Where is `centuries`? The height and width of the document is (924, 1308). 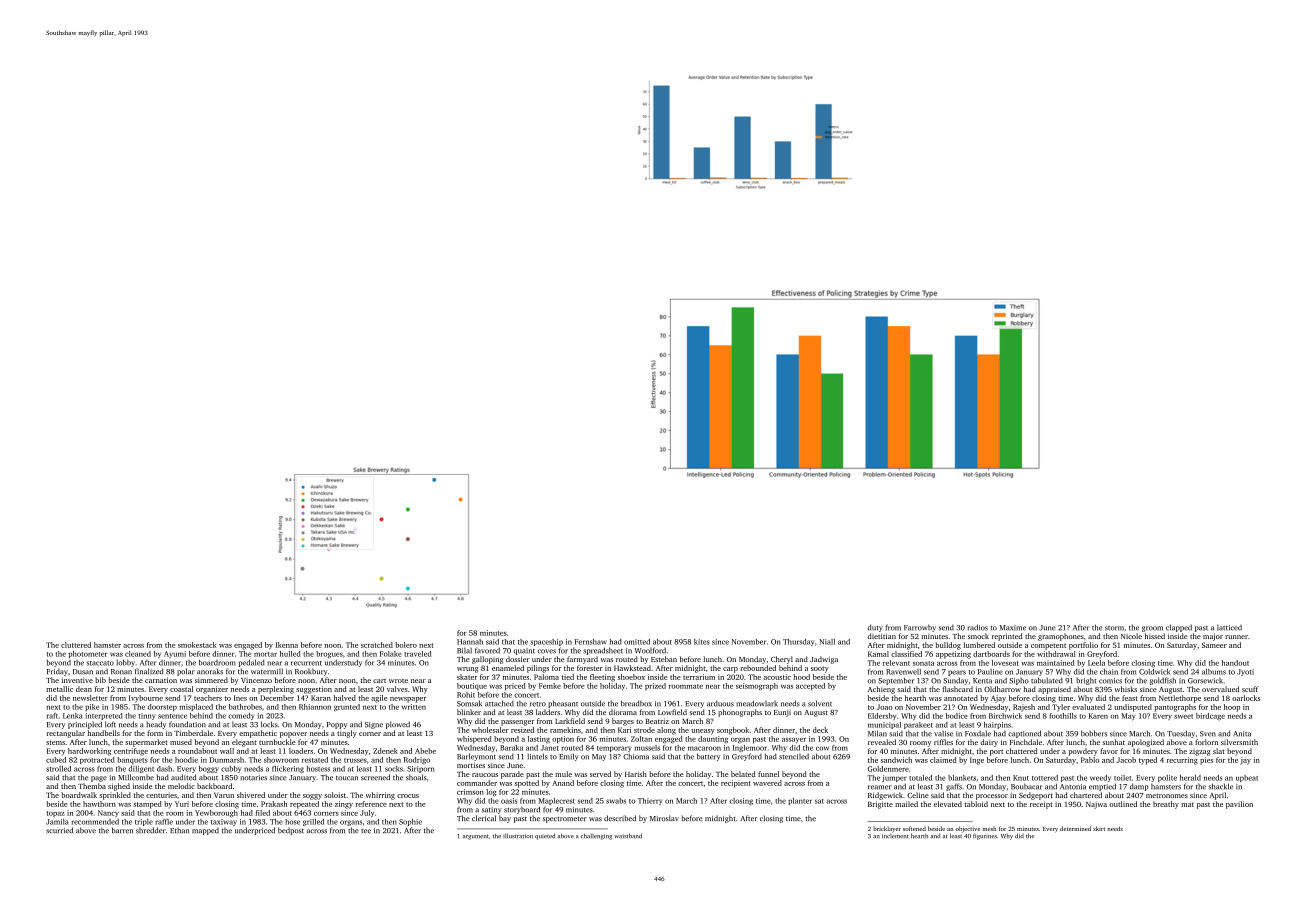
centuries is located at coordinates (161, 795).
